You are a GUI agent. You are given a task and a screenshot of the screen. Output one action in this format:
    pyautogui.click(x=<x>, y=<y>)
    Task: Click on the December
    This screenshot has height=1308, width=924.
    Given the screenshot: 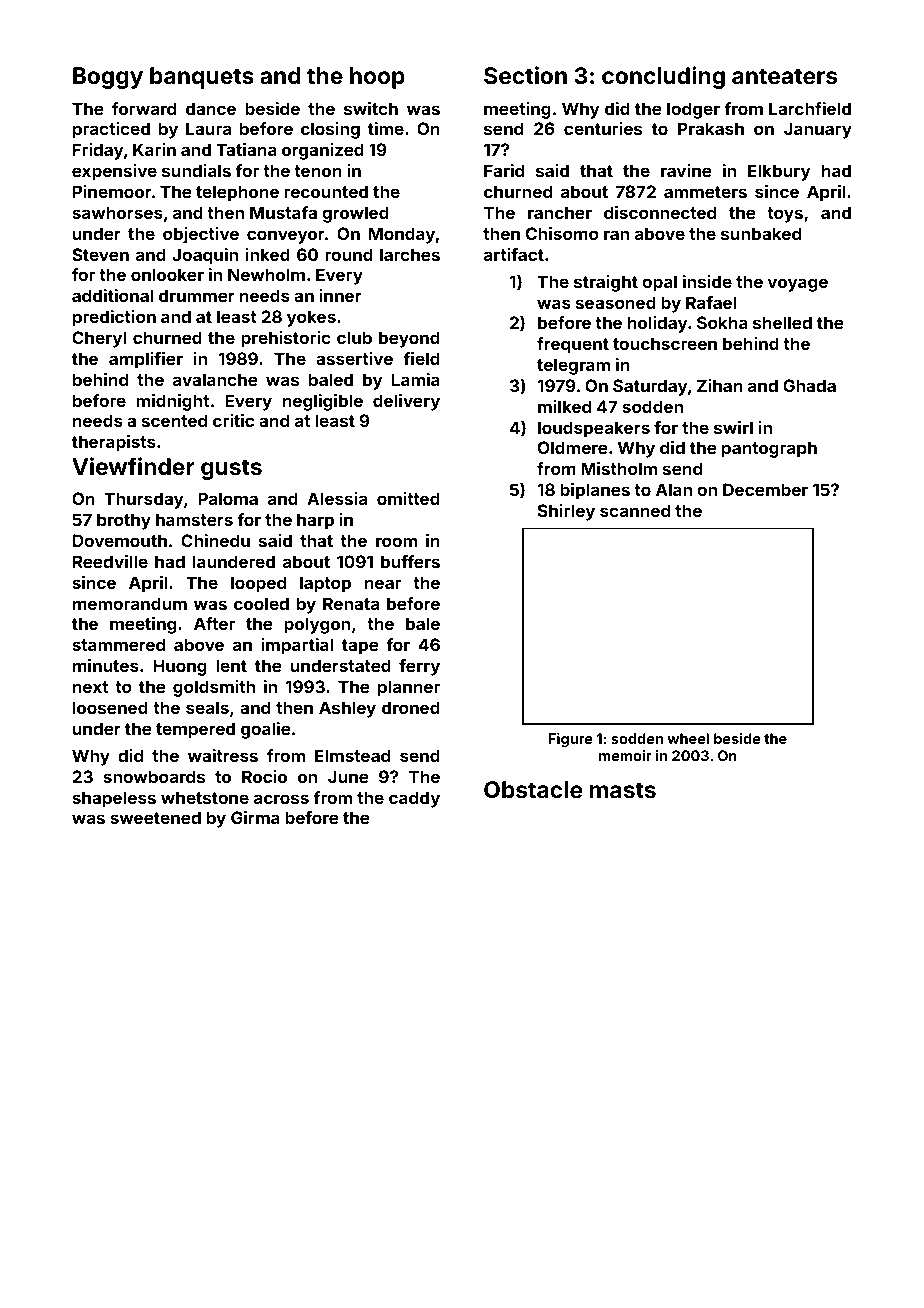 What is the action you would take?
    pyautogui.click(x=765, y=489)
